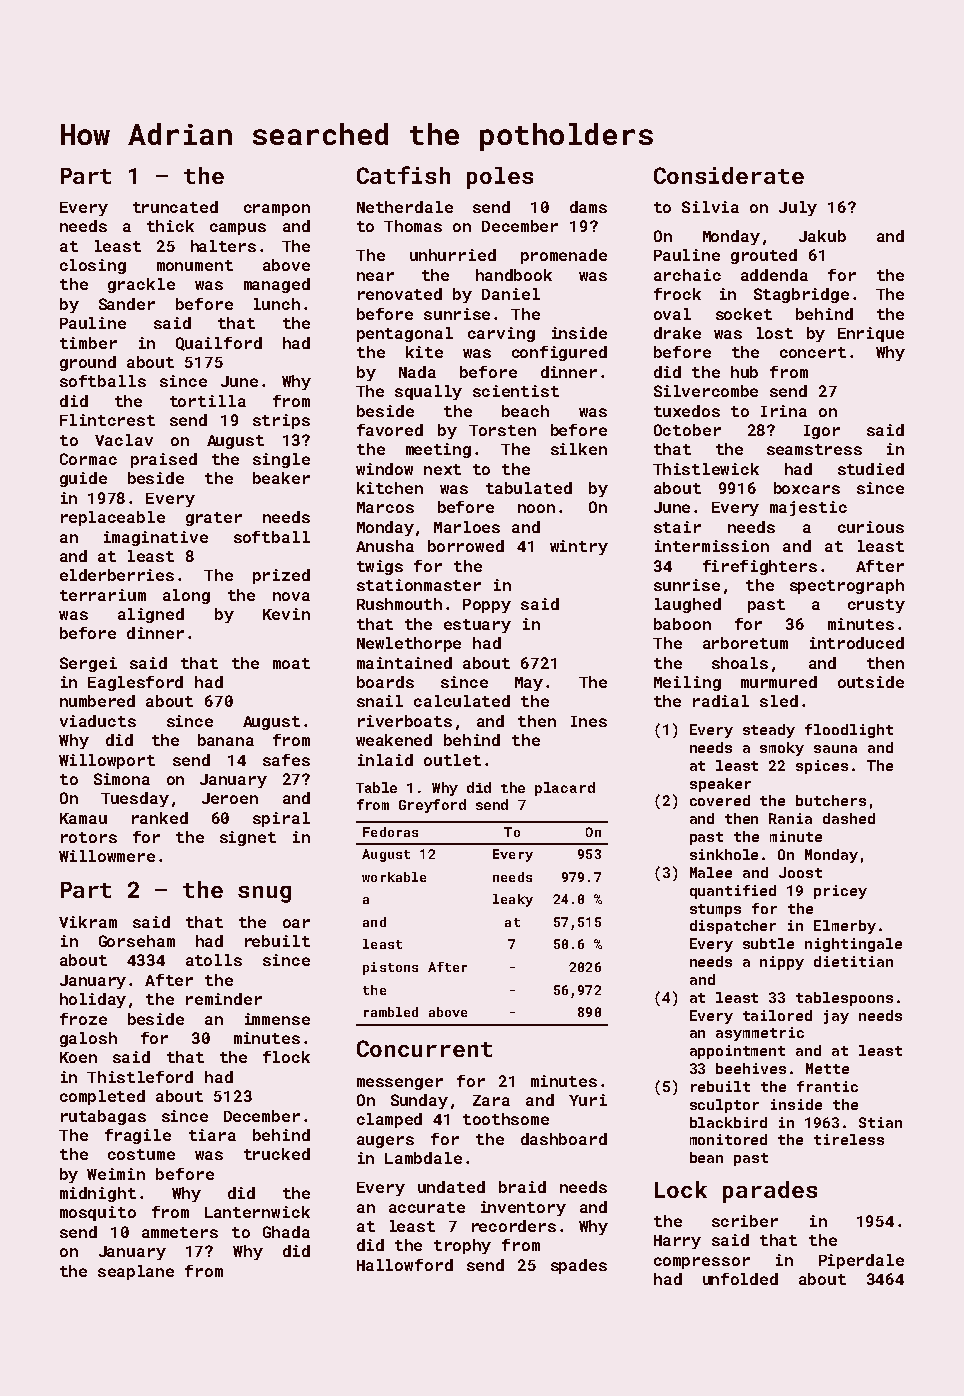  What do you see at coordinates (564, 256) in the page?
I see `promenade` at bounding box center [564, 256].
